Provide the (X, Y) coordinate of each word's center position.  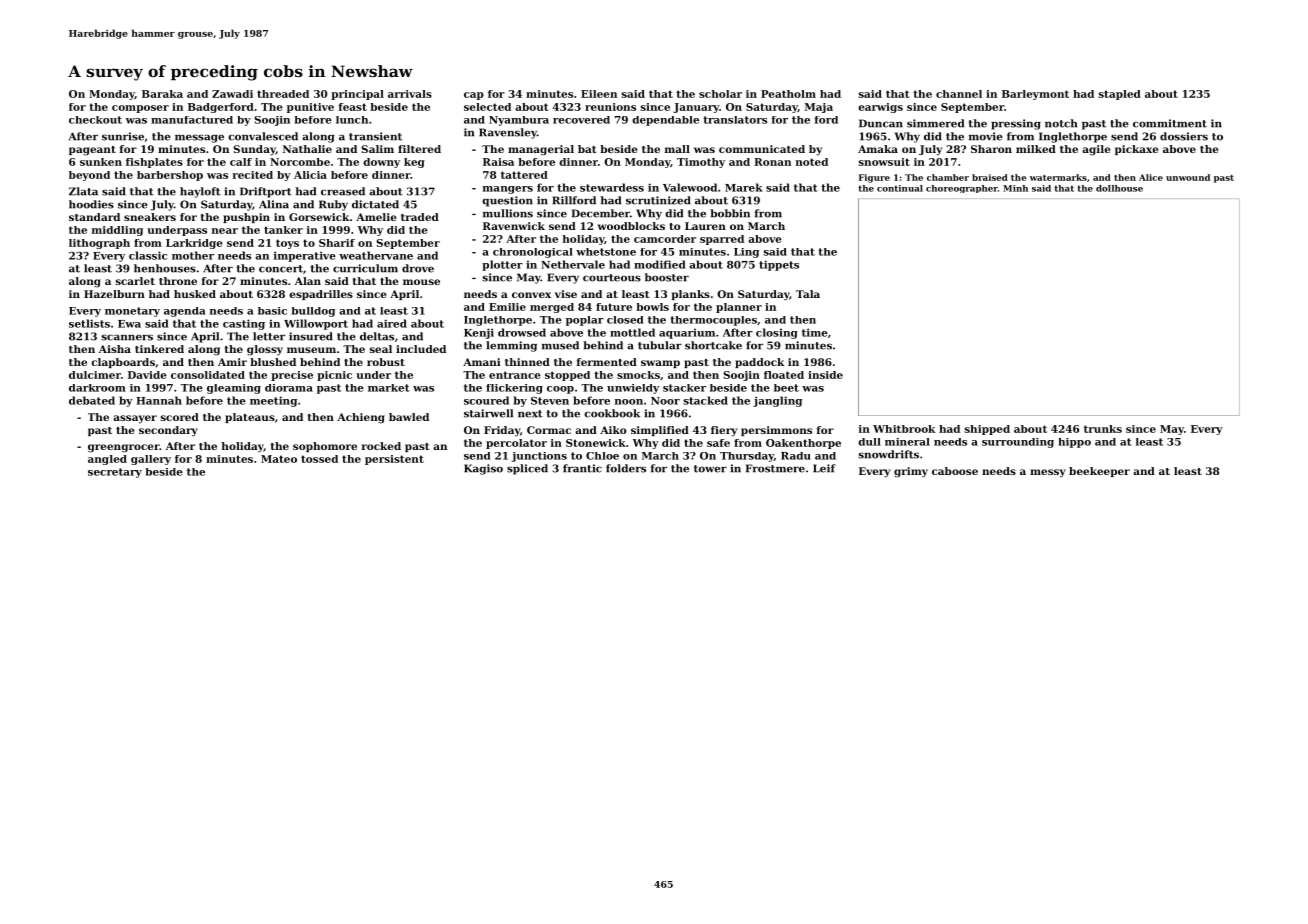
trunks (1103, 429)
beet (786, 388)
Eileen (599, 94)
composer (140, 109)
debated (92, 400)
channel (959, 94)
